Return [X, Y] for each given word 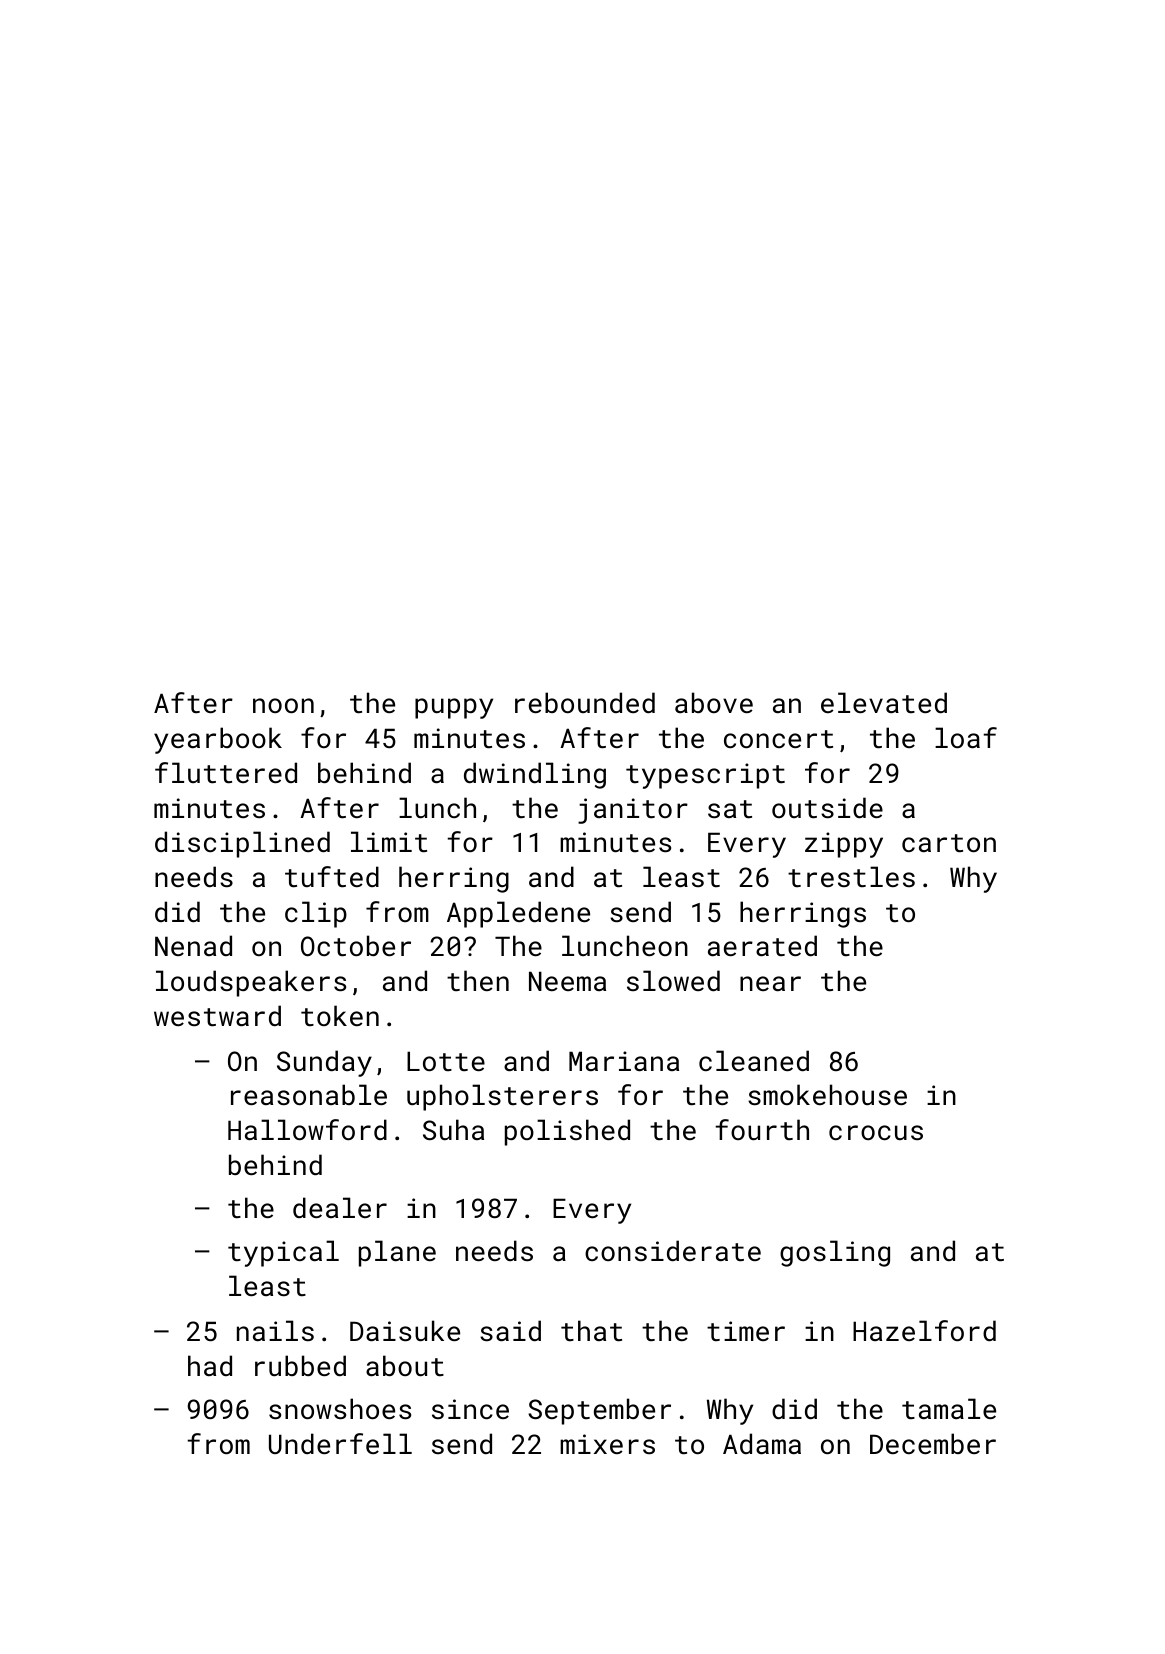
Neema [567, 981]
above [714, 702]
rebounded [585, 702]
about [405, 1365]
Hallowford [307, 1129]
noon [283, 705]
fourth [762, 1129]
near [770, 983]
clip [316, 914]
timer [746, 1331]
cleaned [754, 1060]
